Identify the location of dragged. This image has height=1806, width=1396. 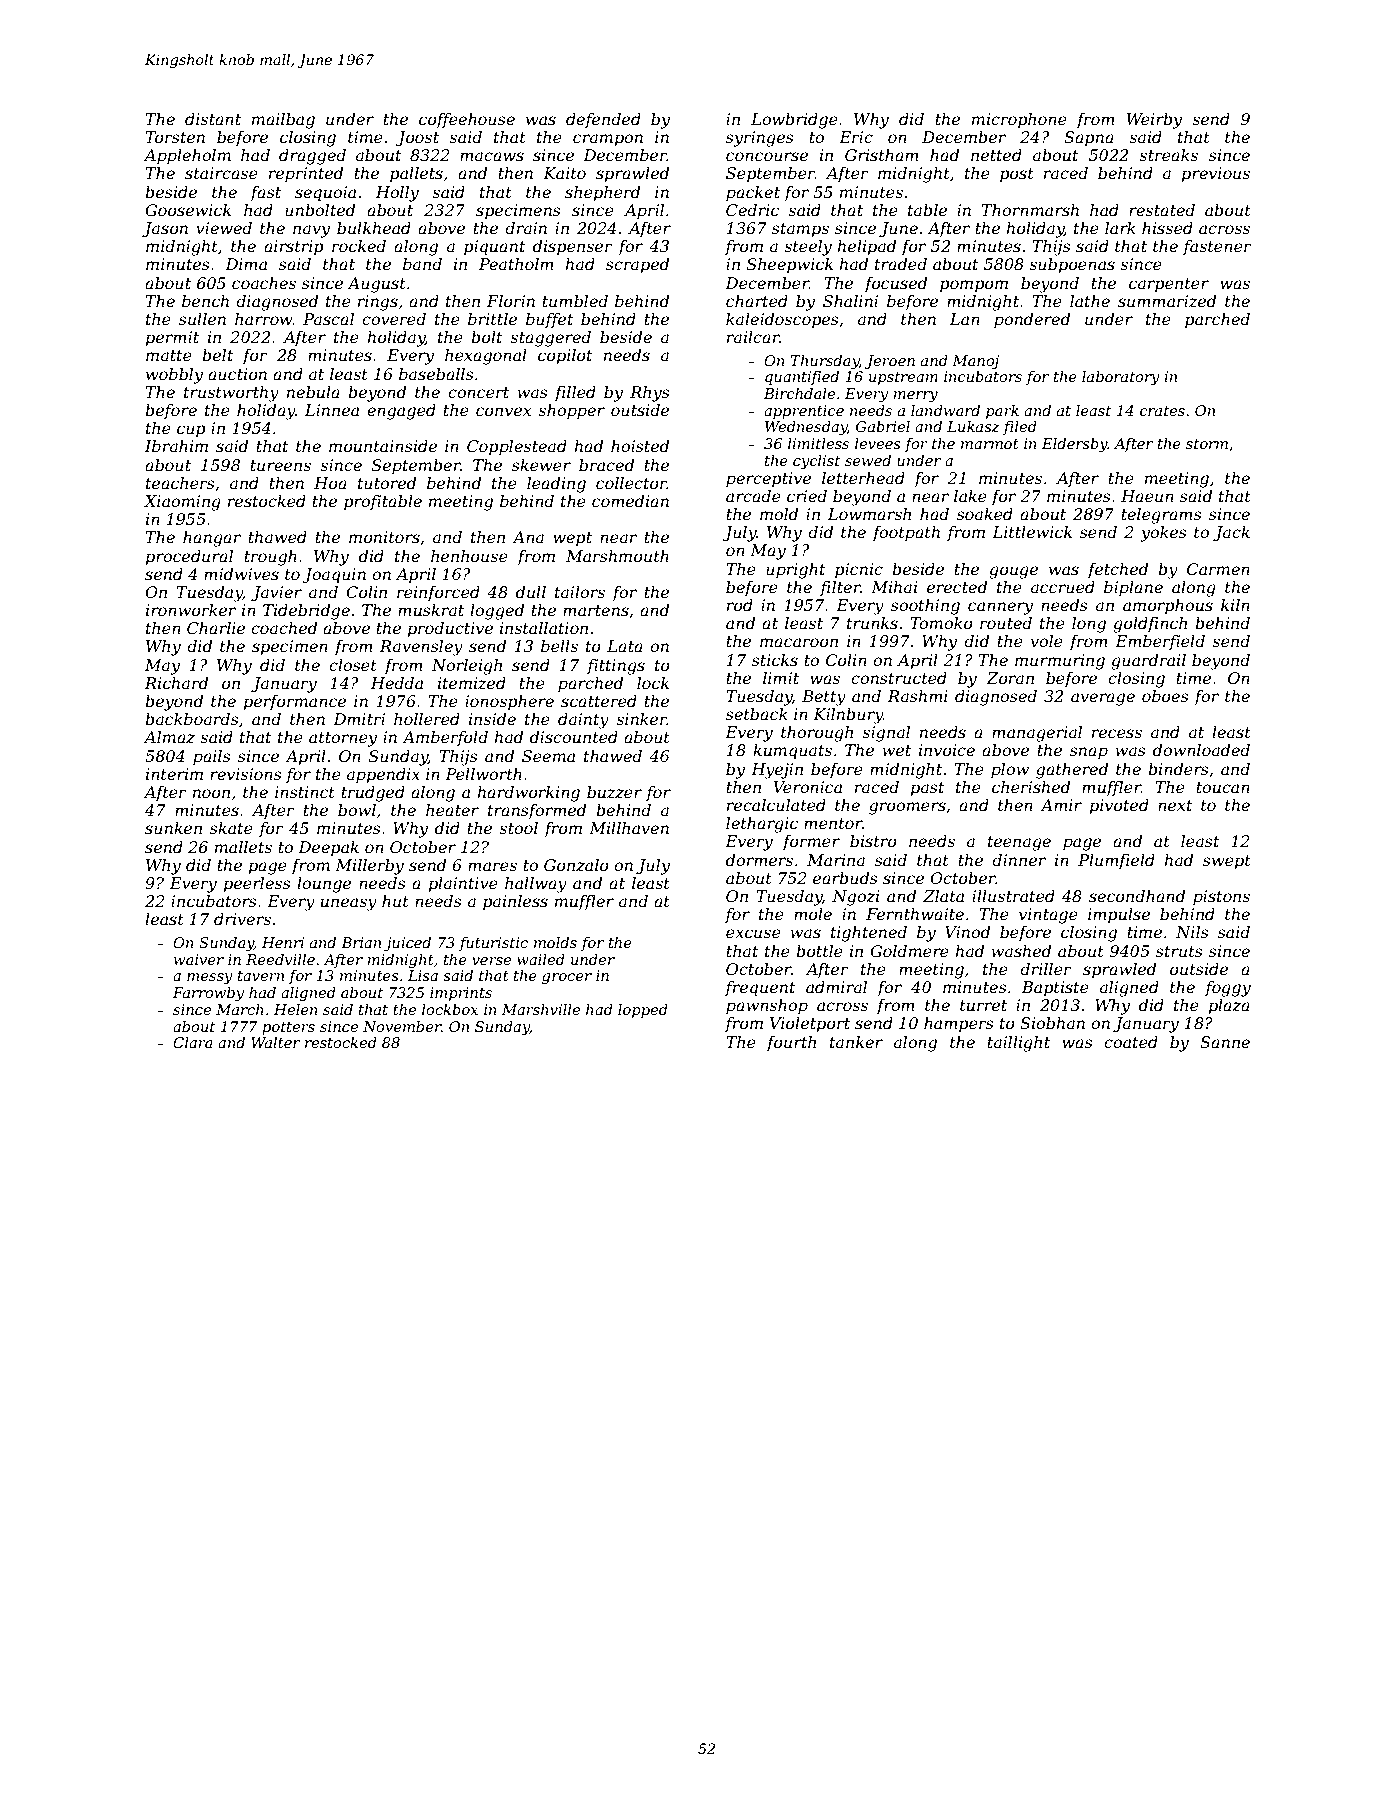
(312, 157).
